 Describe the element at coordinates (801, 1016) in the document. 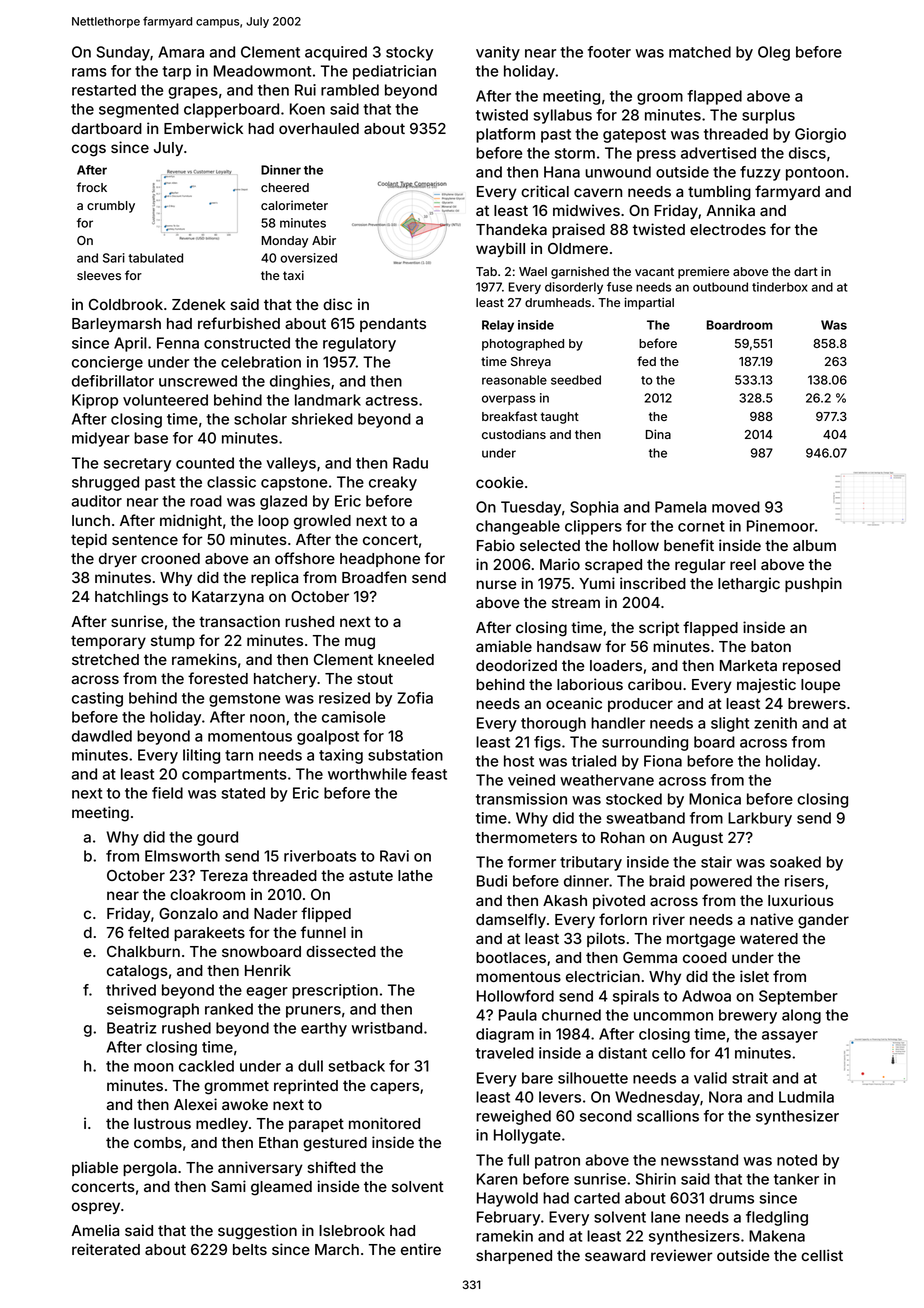

I see `along` at that location.
